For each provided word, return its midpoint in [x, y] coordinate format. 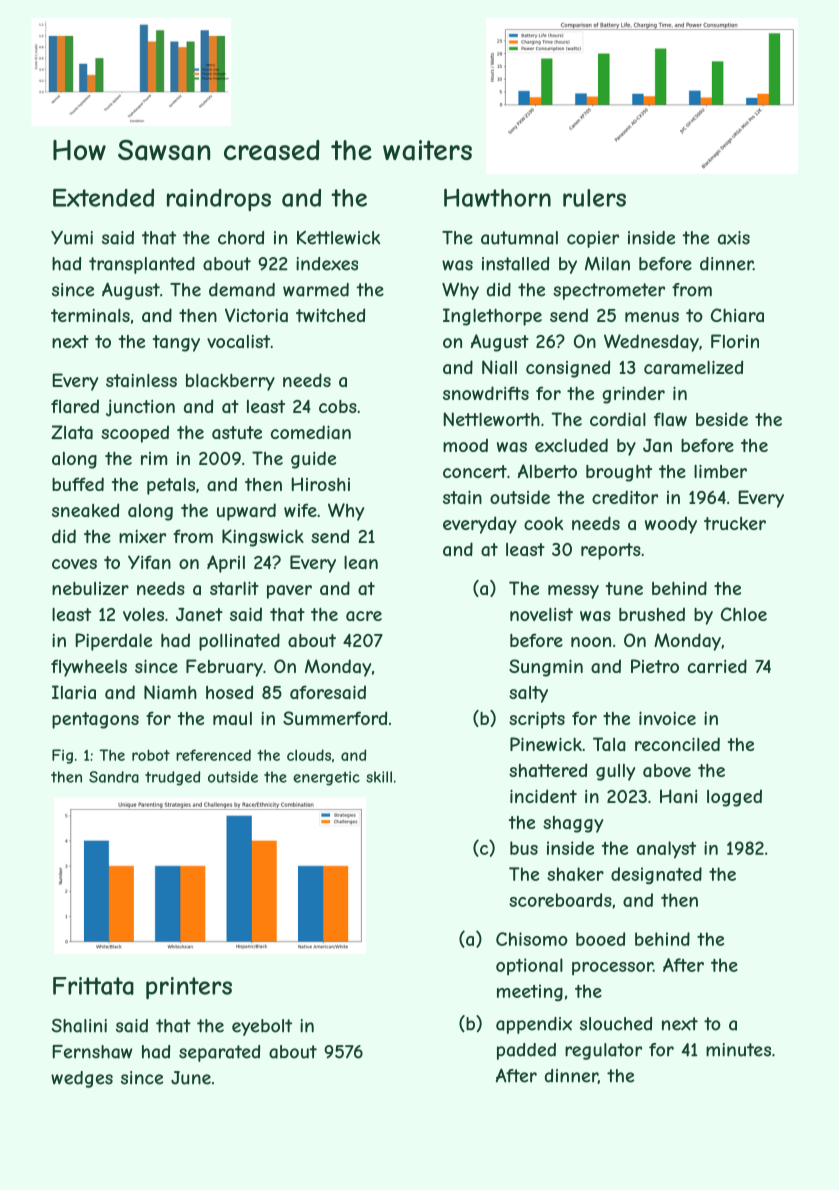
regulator [603, 1051]
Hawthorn [497, 197]
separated [219, 1053]
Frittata [93, 986]
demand [242, 290]
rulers [594, 198]
